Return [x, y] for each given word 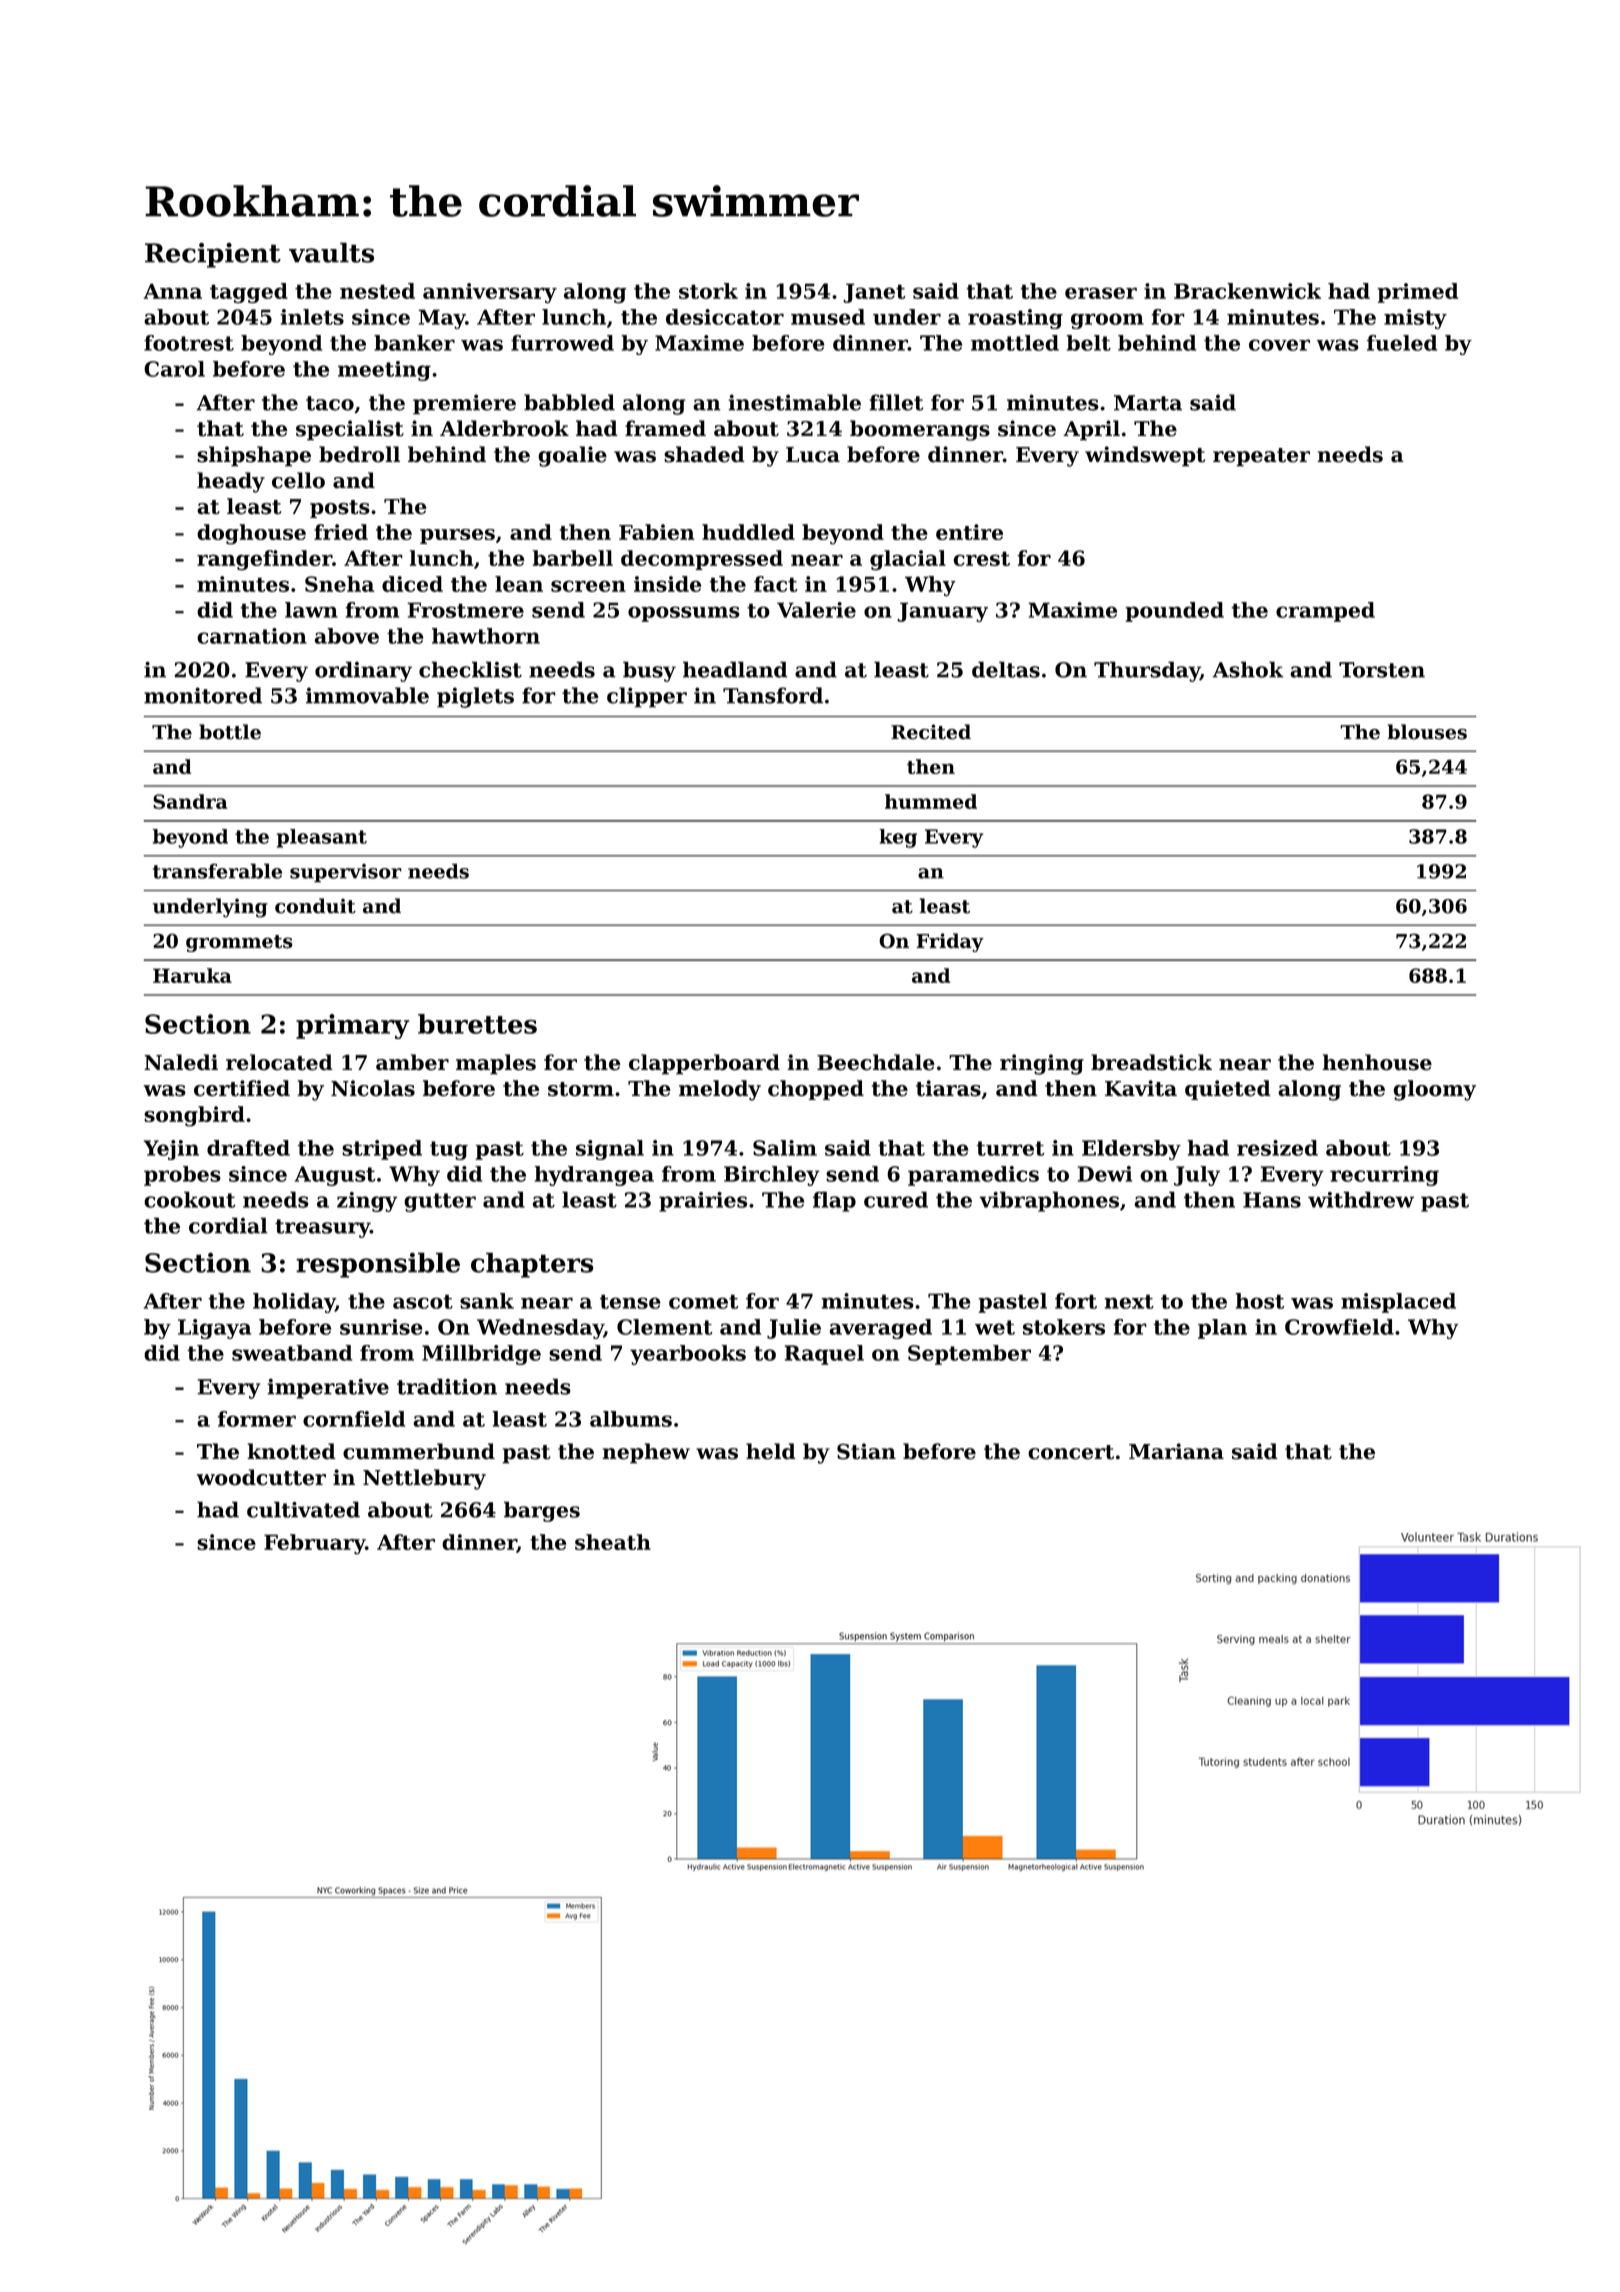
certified [242, 1088]
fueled [1402, 343]
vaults [331, 252]
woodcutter [261, 1477]
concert [1071, 1452]
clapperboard [704, 1064]
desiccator [725, 317]
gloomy [1434, 1090]
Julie [794, 1329]
